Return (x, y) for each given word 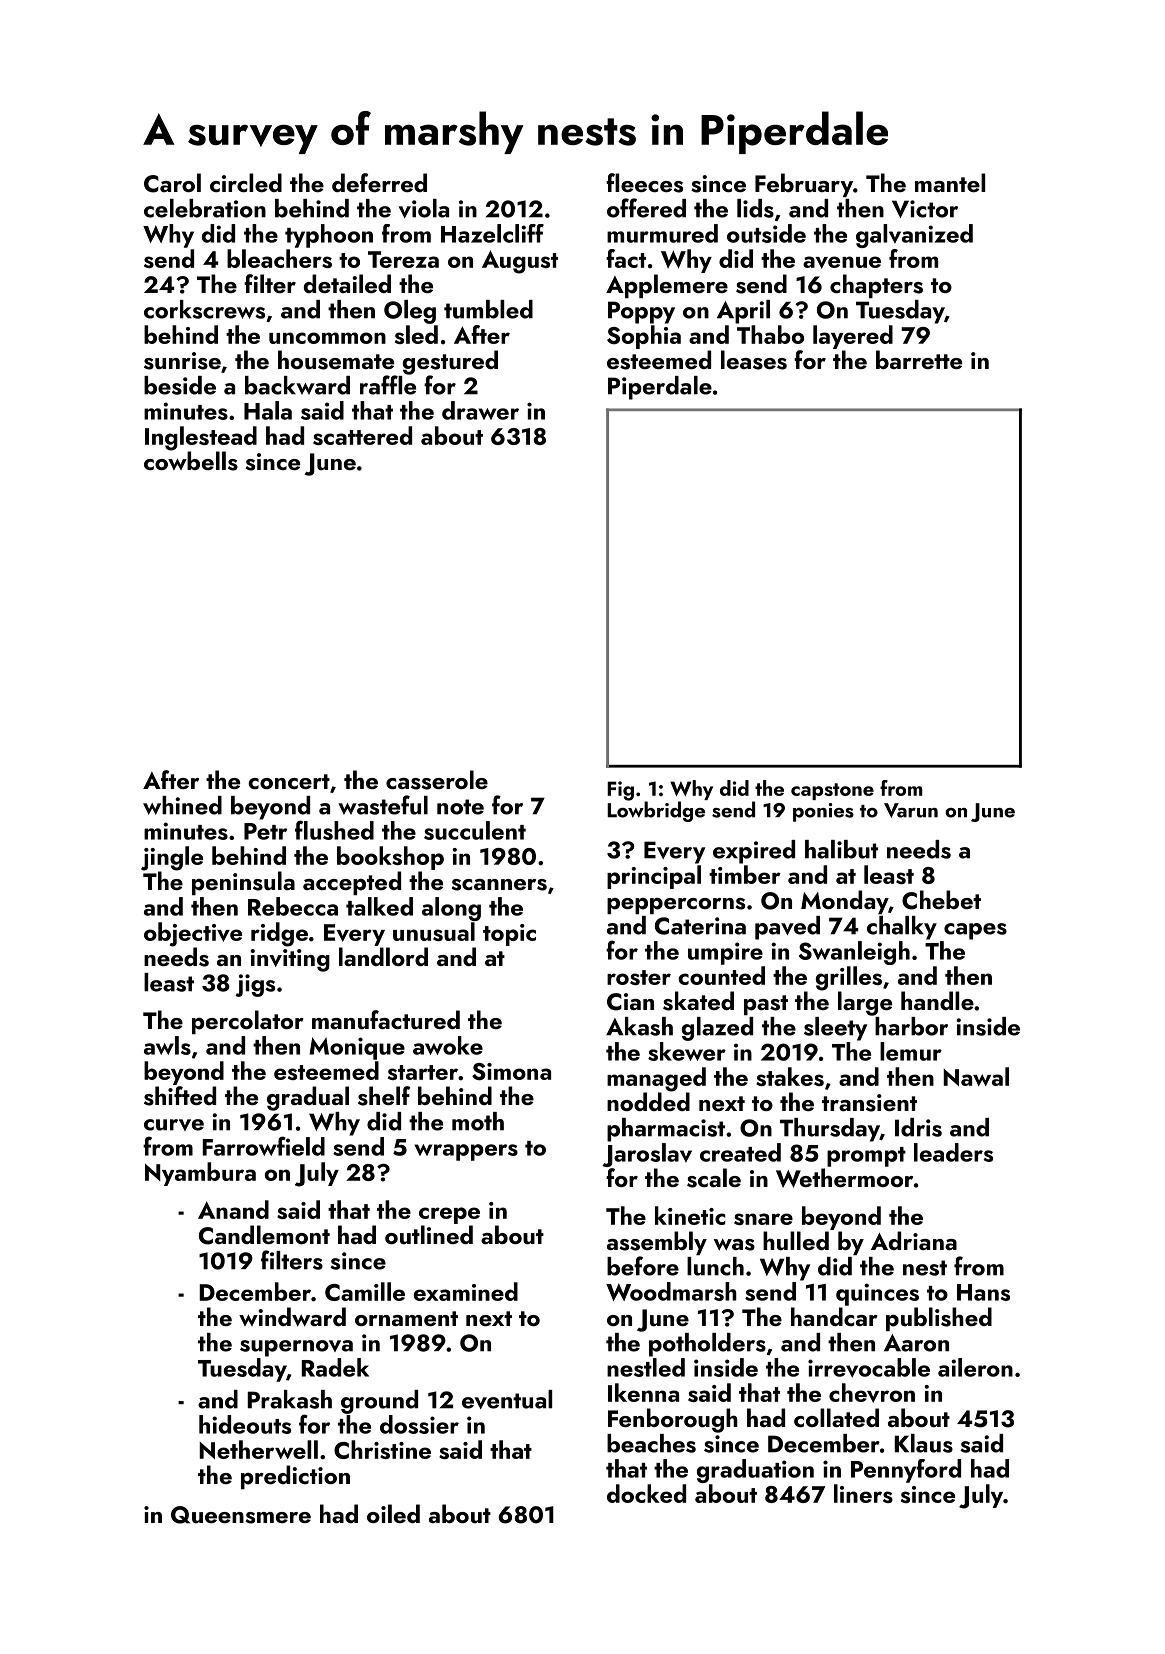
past (766, 1005)
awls (167, 1045)
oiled (393, 1513)
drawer (480, 410)
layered (853, 337)
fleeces (644, 183)
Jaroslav (647, 1155)
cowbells (191, 461)
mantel (950, 182)
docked (646, 1493)
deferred (379, 182)
